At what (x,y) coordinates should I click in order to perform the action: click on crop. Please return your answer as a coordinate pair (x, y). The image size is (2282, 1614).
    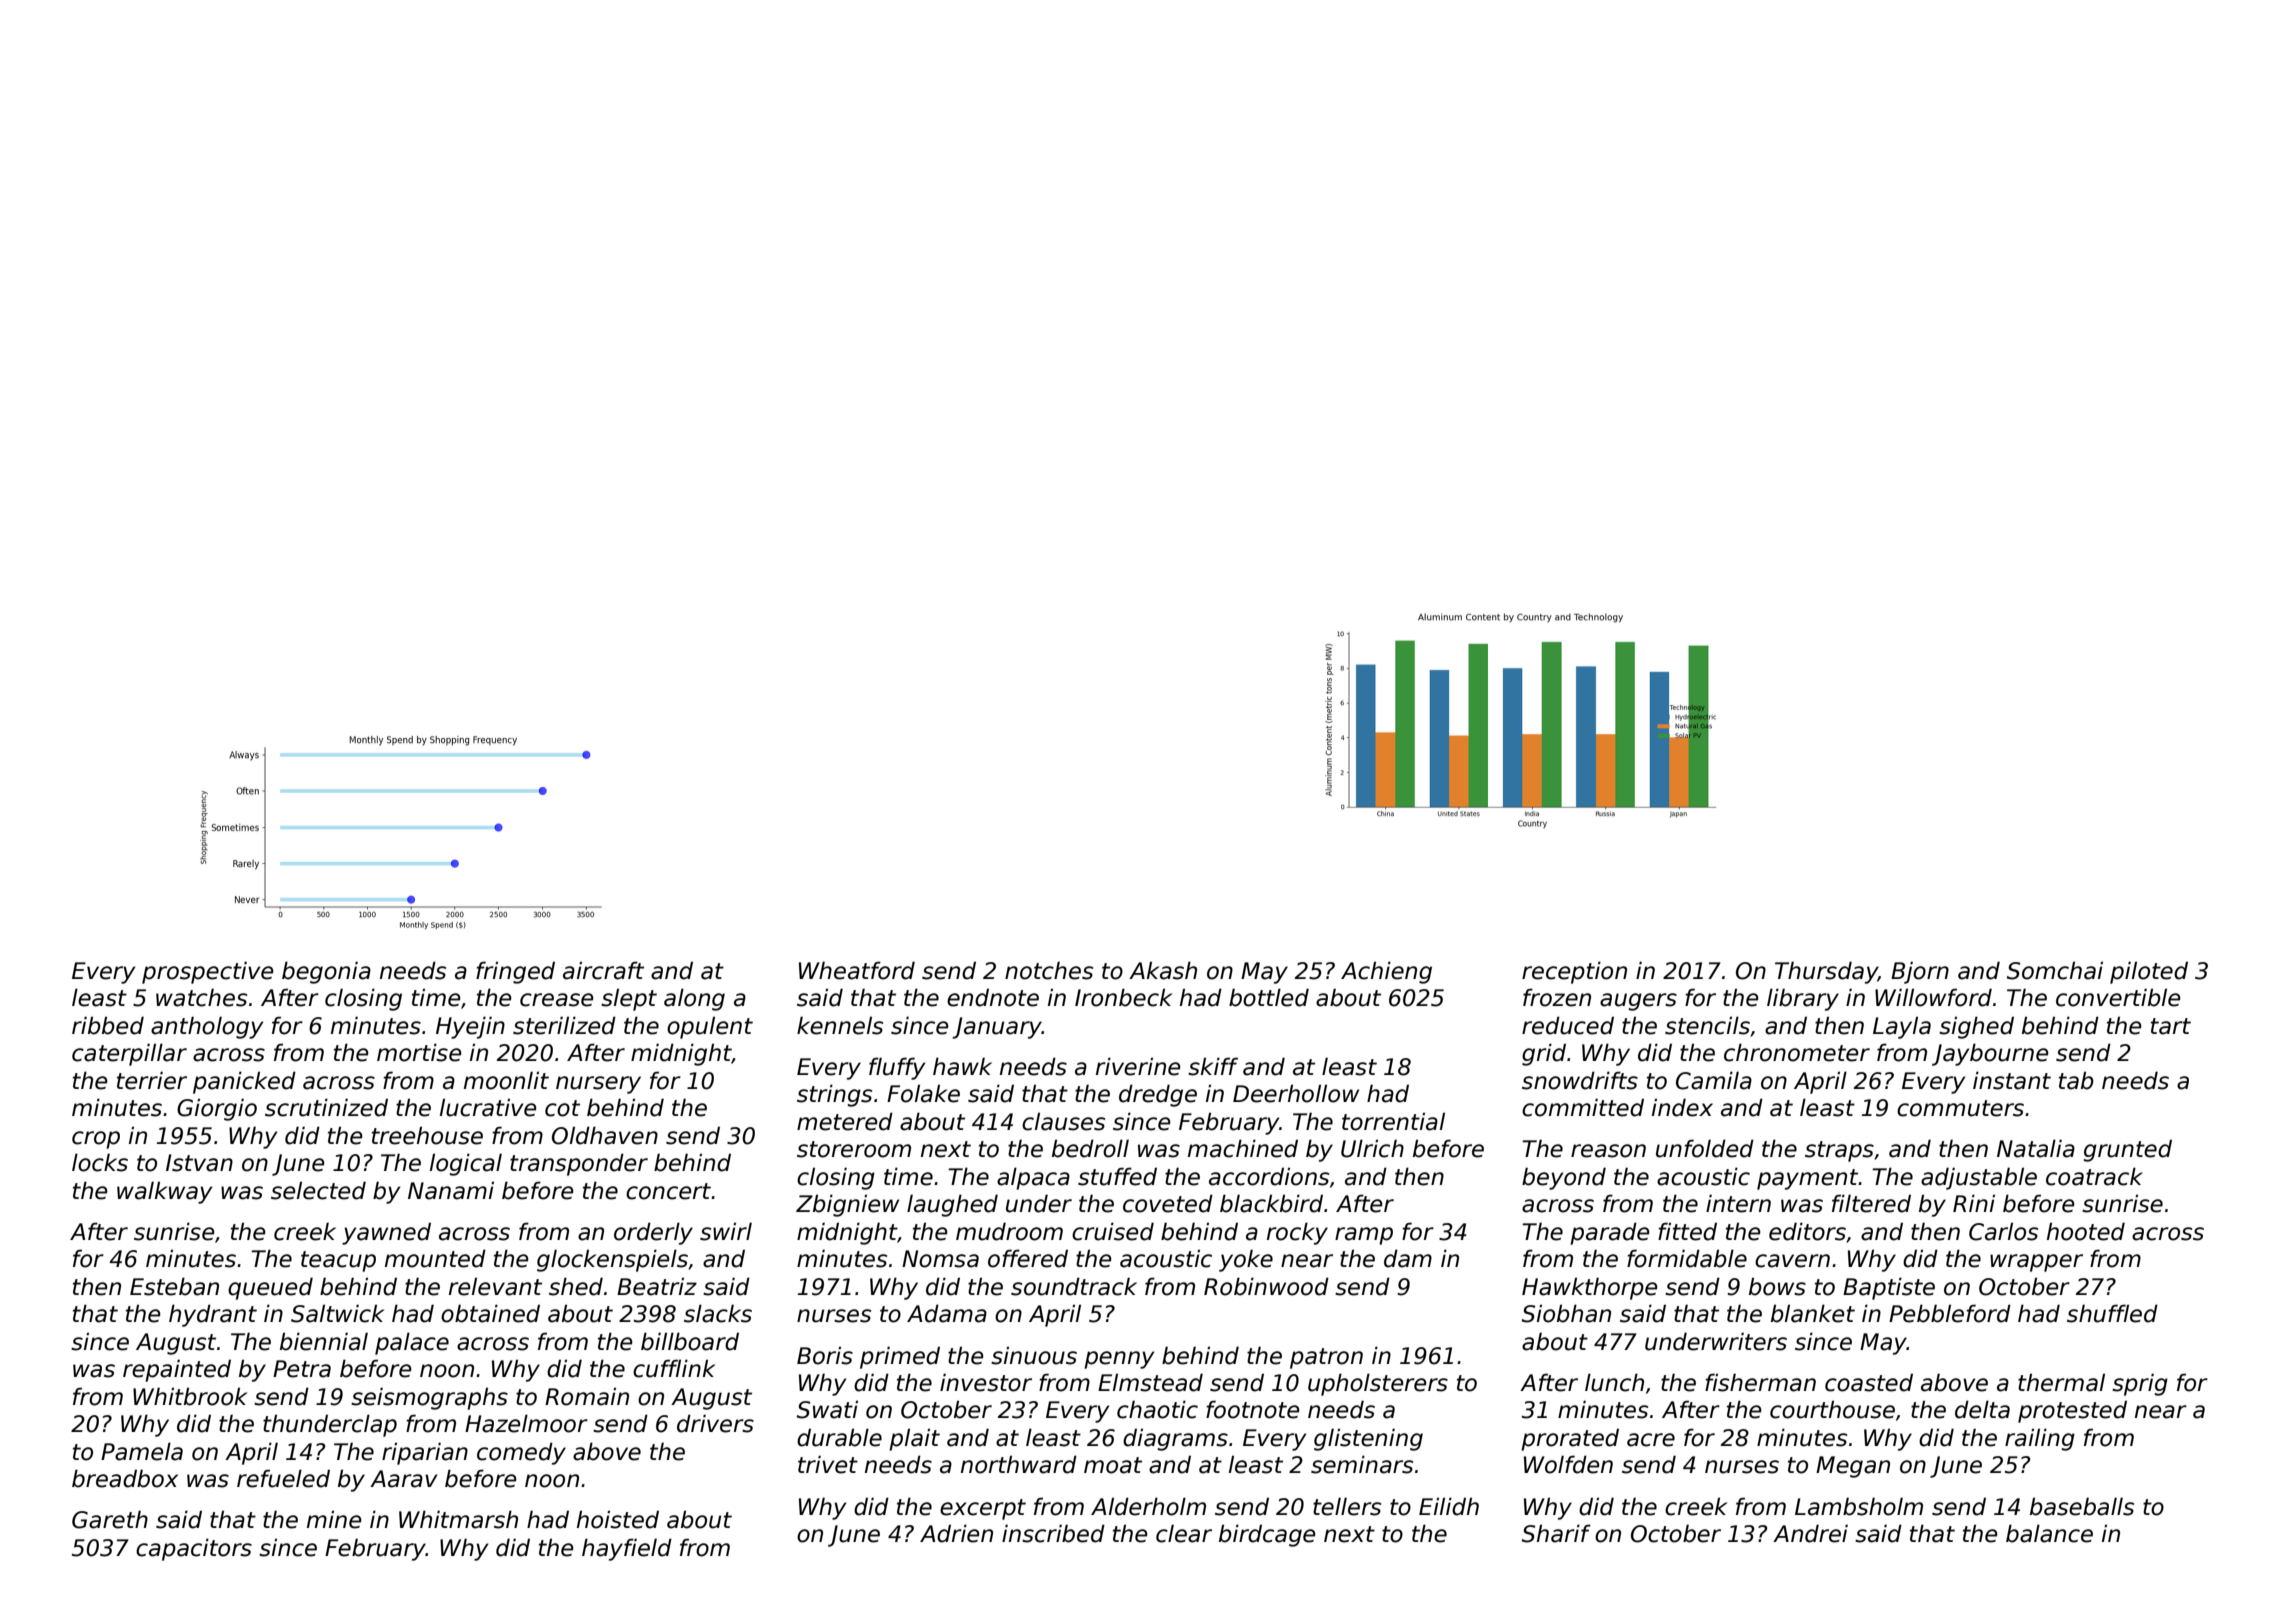
    Looking at the image, I should click on (96, 1140).
